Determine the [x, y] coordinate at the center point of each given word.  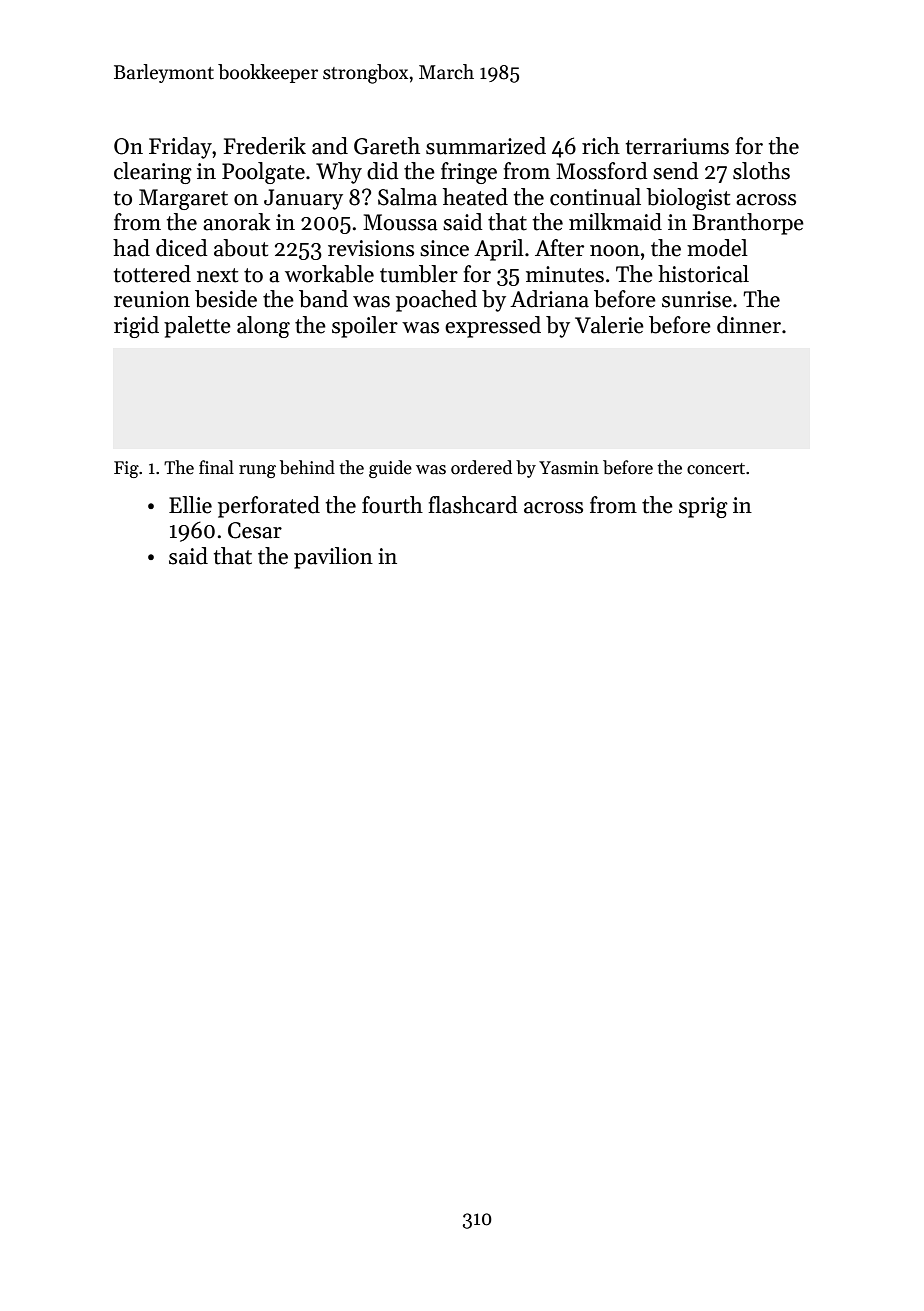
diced [181, 248]
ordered [481, 467]
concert [716, 469]
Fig [126, 469]
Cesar [255, 530]
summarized [486, 146]
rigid [136, 327]
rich [601, 146]
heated [475, 197]
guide [390, 469]
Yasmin [569, 468]
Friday [180, 148]
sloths [761, 171]
